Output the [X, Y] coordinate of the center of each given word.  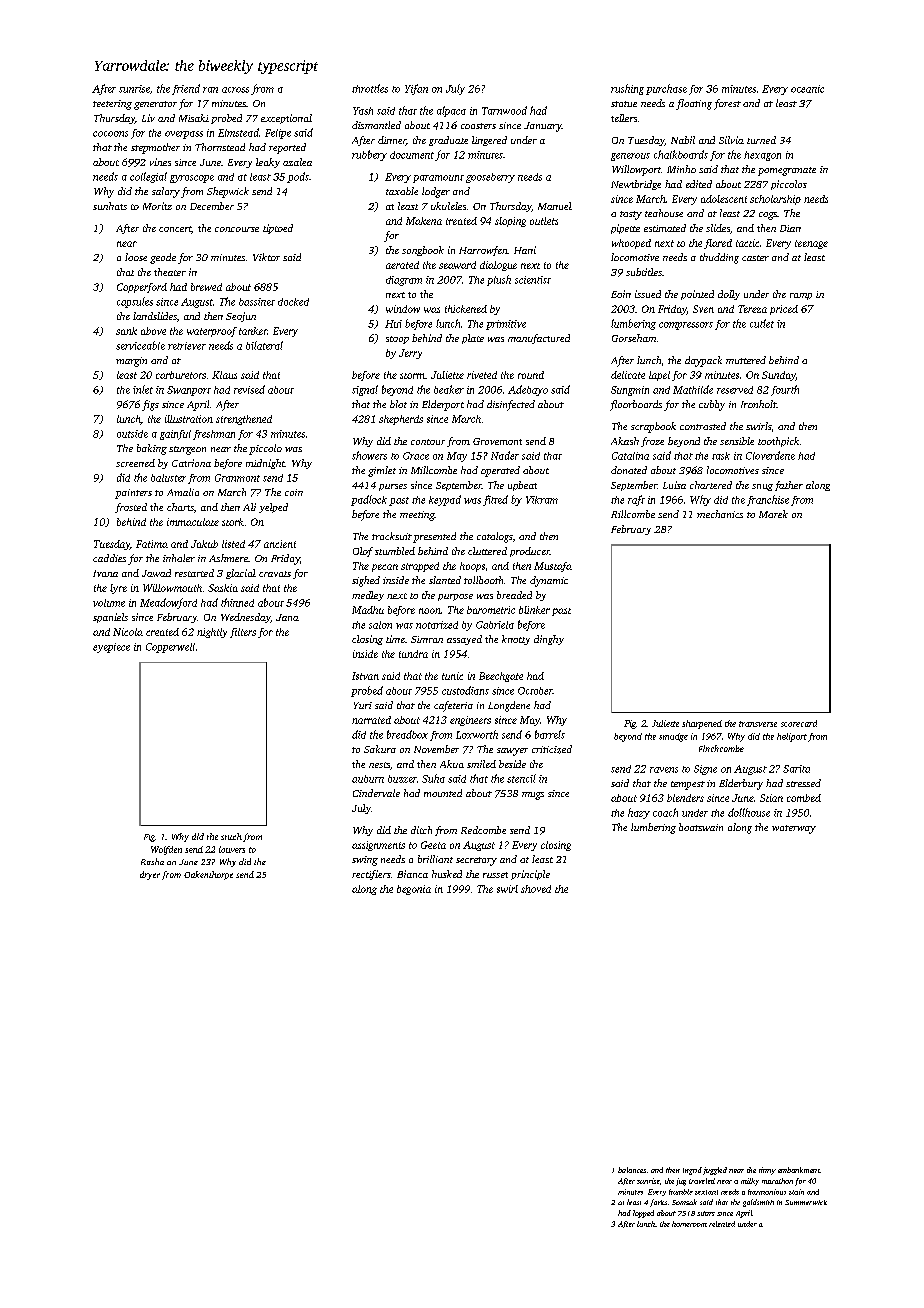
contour [428, 442]
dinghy [549, 640]
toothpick [778, 442]
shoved [536, 889]
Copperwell [170, 648]
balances [632, 1170]
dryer [150, 875]
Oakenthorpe [208, 875]
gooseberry [490, 178]
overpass [184, 135]
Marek [773, 514]
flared [718, 244]
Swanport [189, 391]
